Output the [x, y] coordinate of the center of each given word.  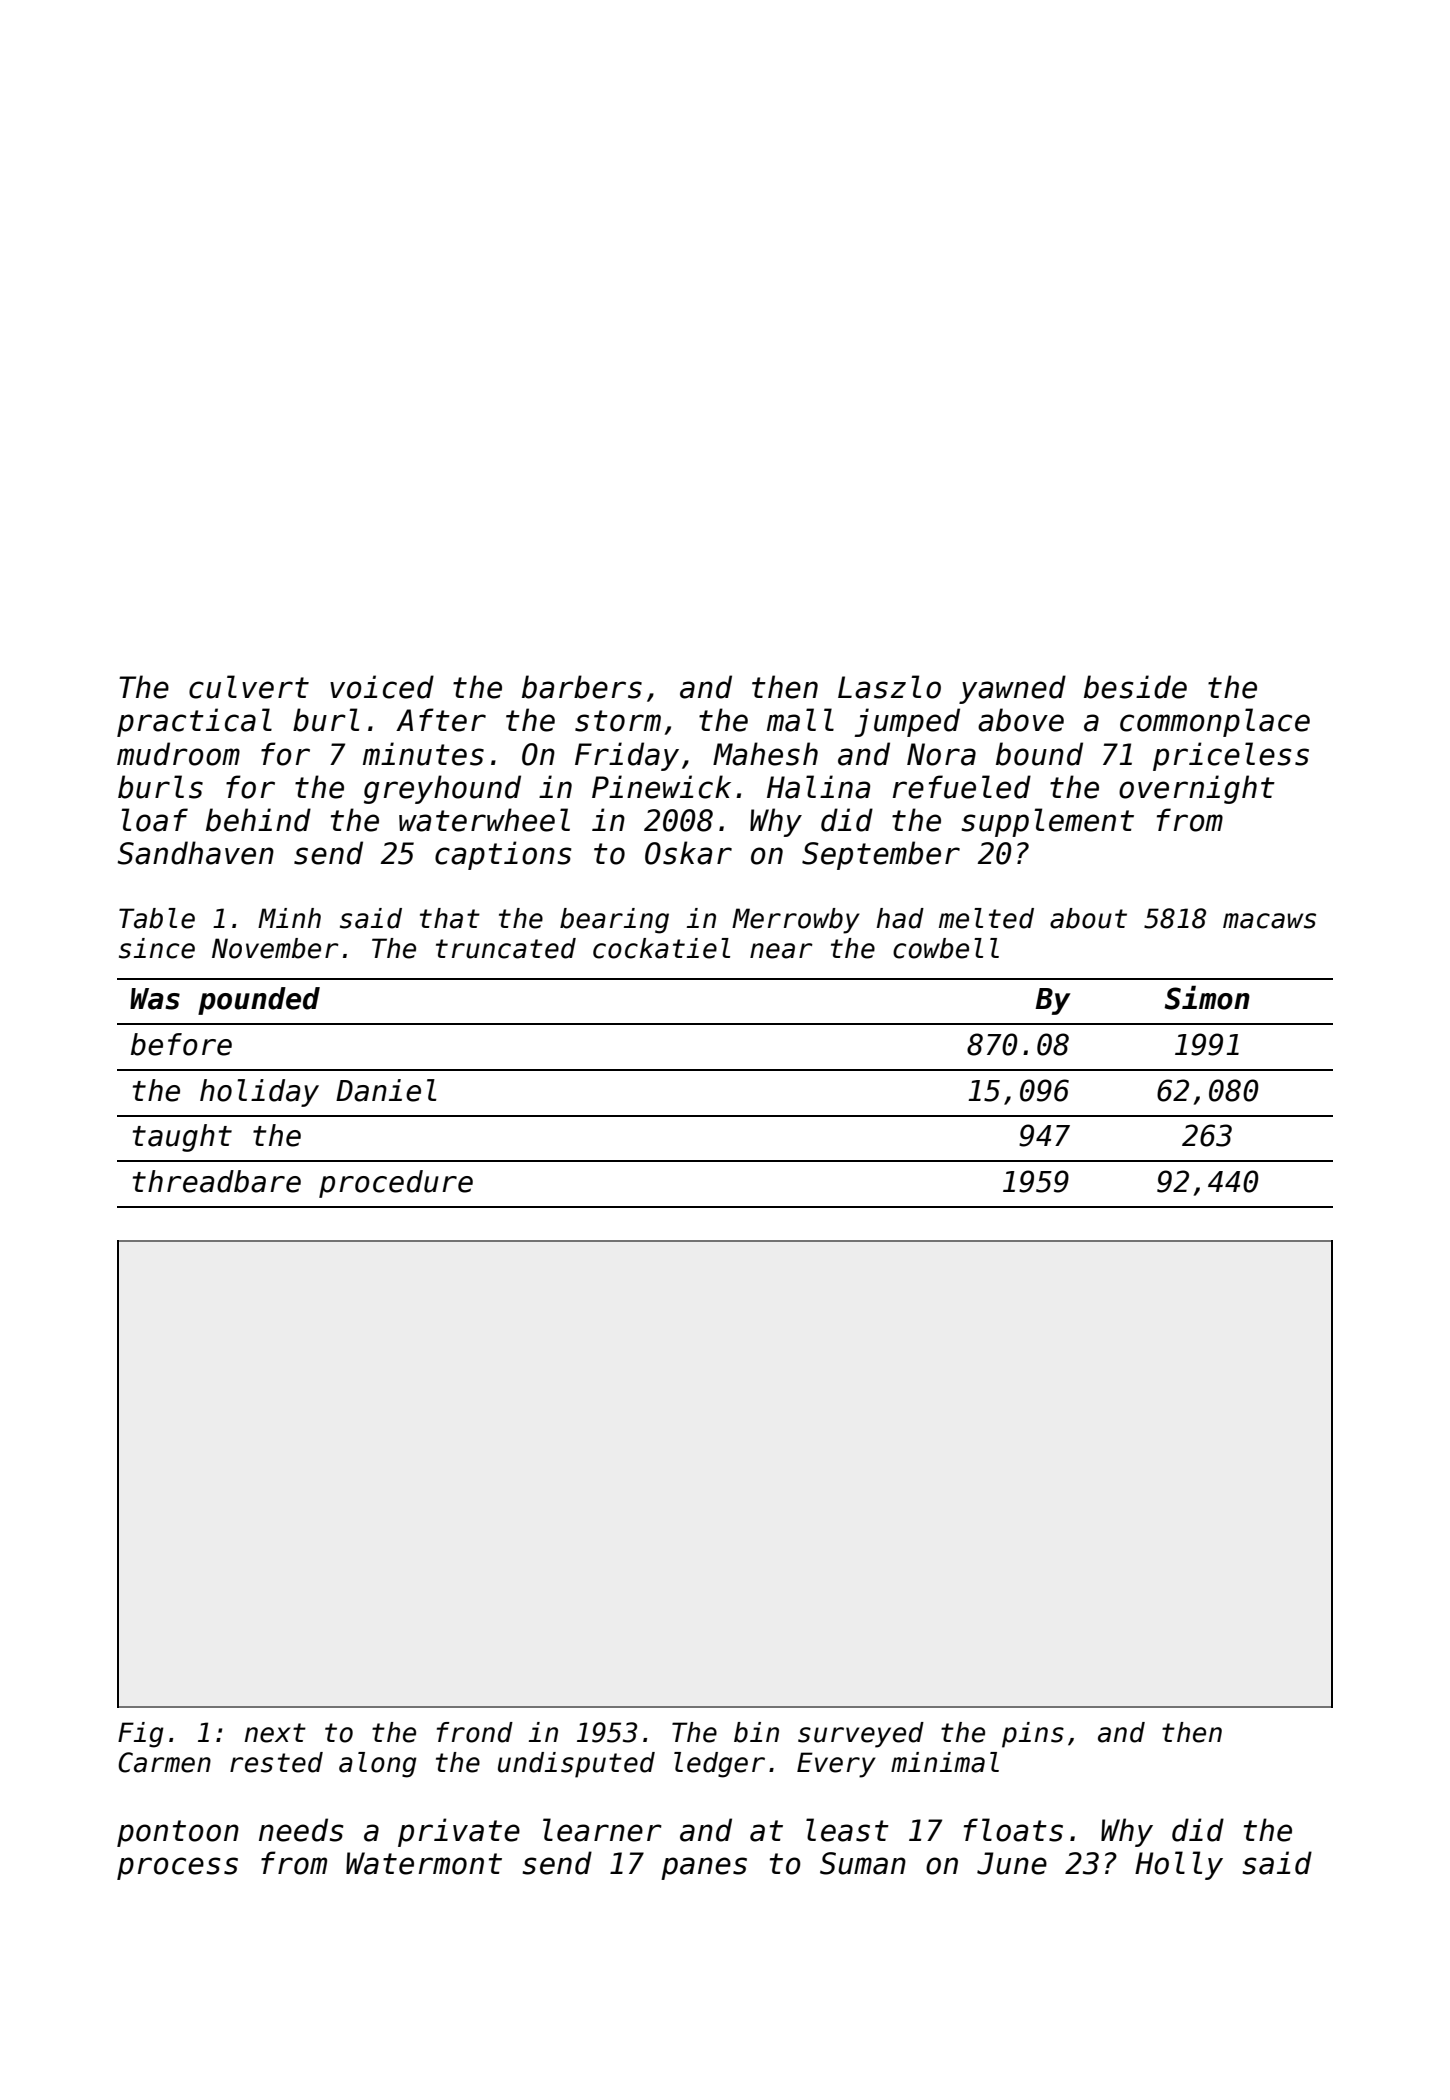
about [1088, 918]
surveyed [861, 1735]
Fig [141, 1735]
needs [301, 1830]
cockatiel [661, 948]
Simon [1207, 997]
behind [258, 820]
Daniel [386, 1090]
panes [704, 1868]
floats [1013, 1830]
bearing [614, 921]
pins [1033, 1735]
